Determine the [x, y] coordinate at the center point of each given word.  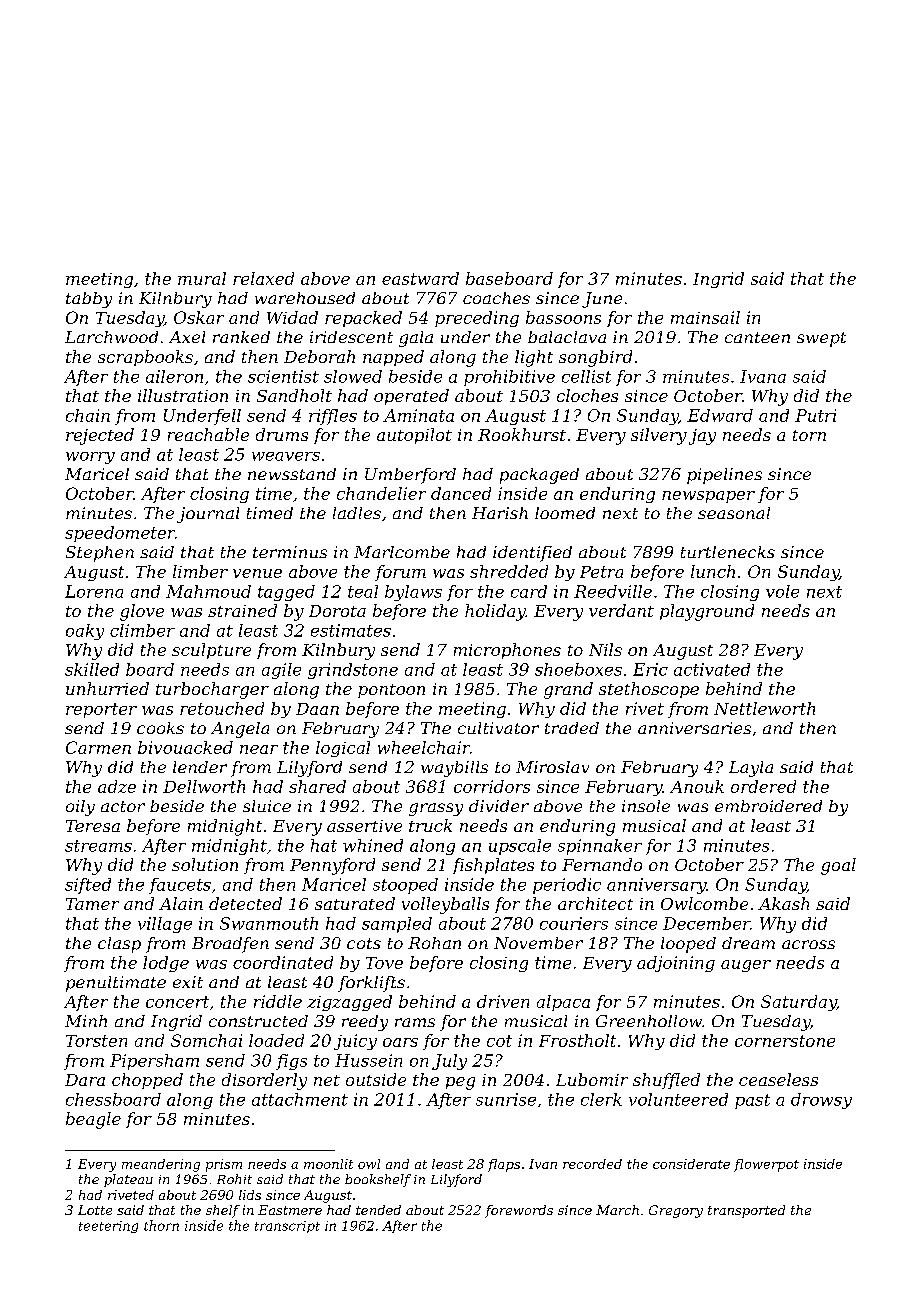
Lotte [95, 1210]
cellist [586, 376]
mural [202, 278]
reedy [365, 1023]
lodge [166, 964]
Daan [317, 709]
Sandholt [294, 395]
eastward [420, 278]
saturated [355, 903]
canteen [757, 337]
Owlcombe [704, 903]
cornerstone [785, 1041]
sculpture [211, 651]
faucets [180, 886]
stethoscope [649, 690]
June [602, 300]
